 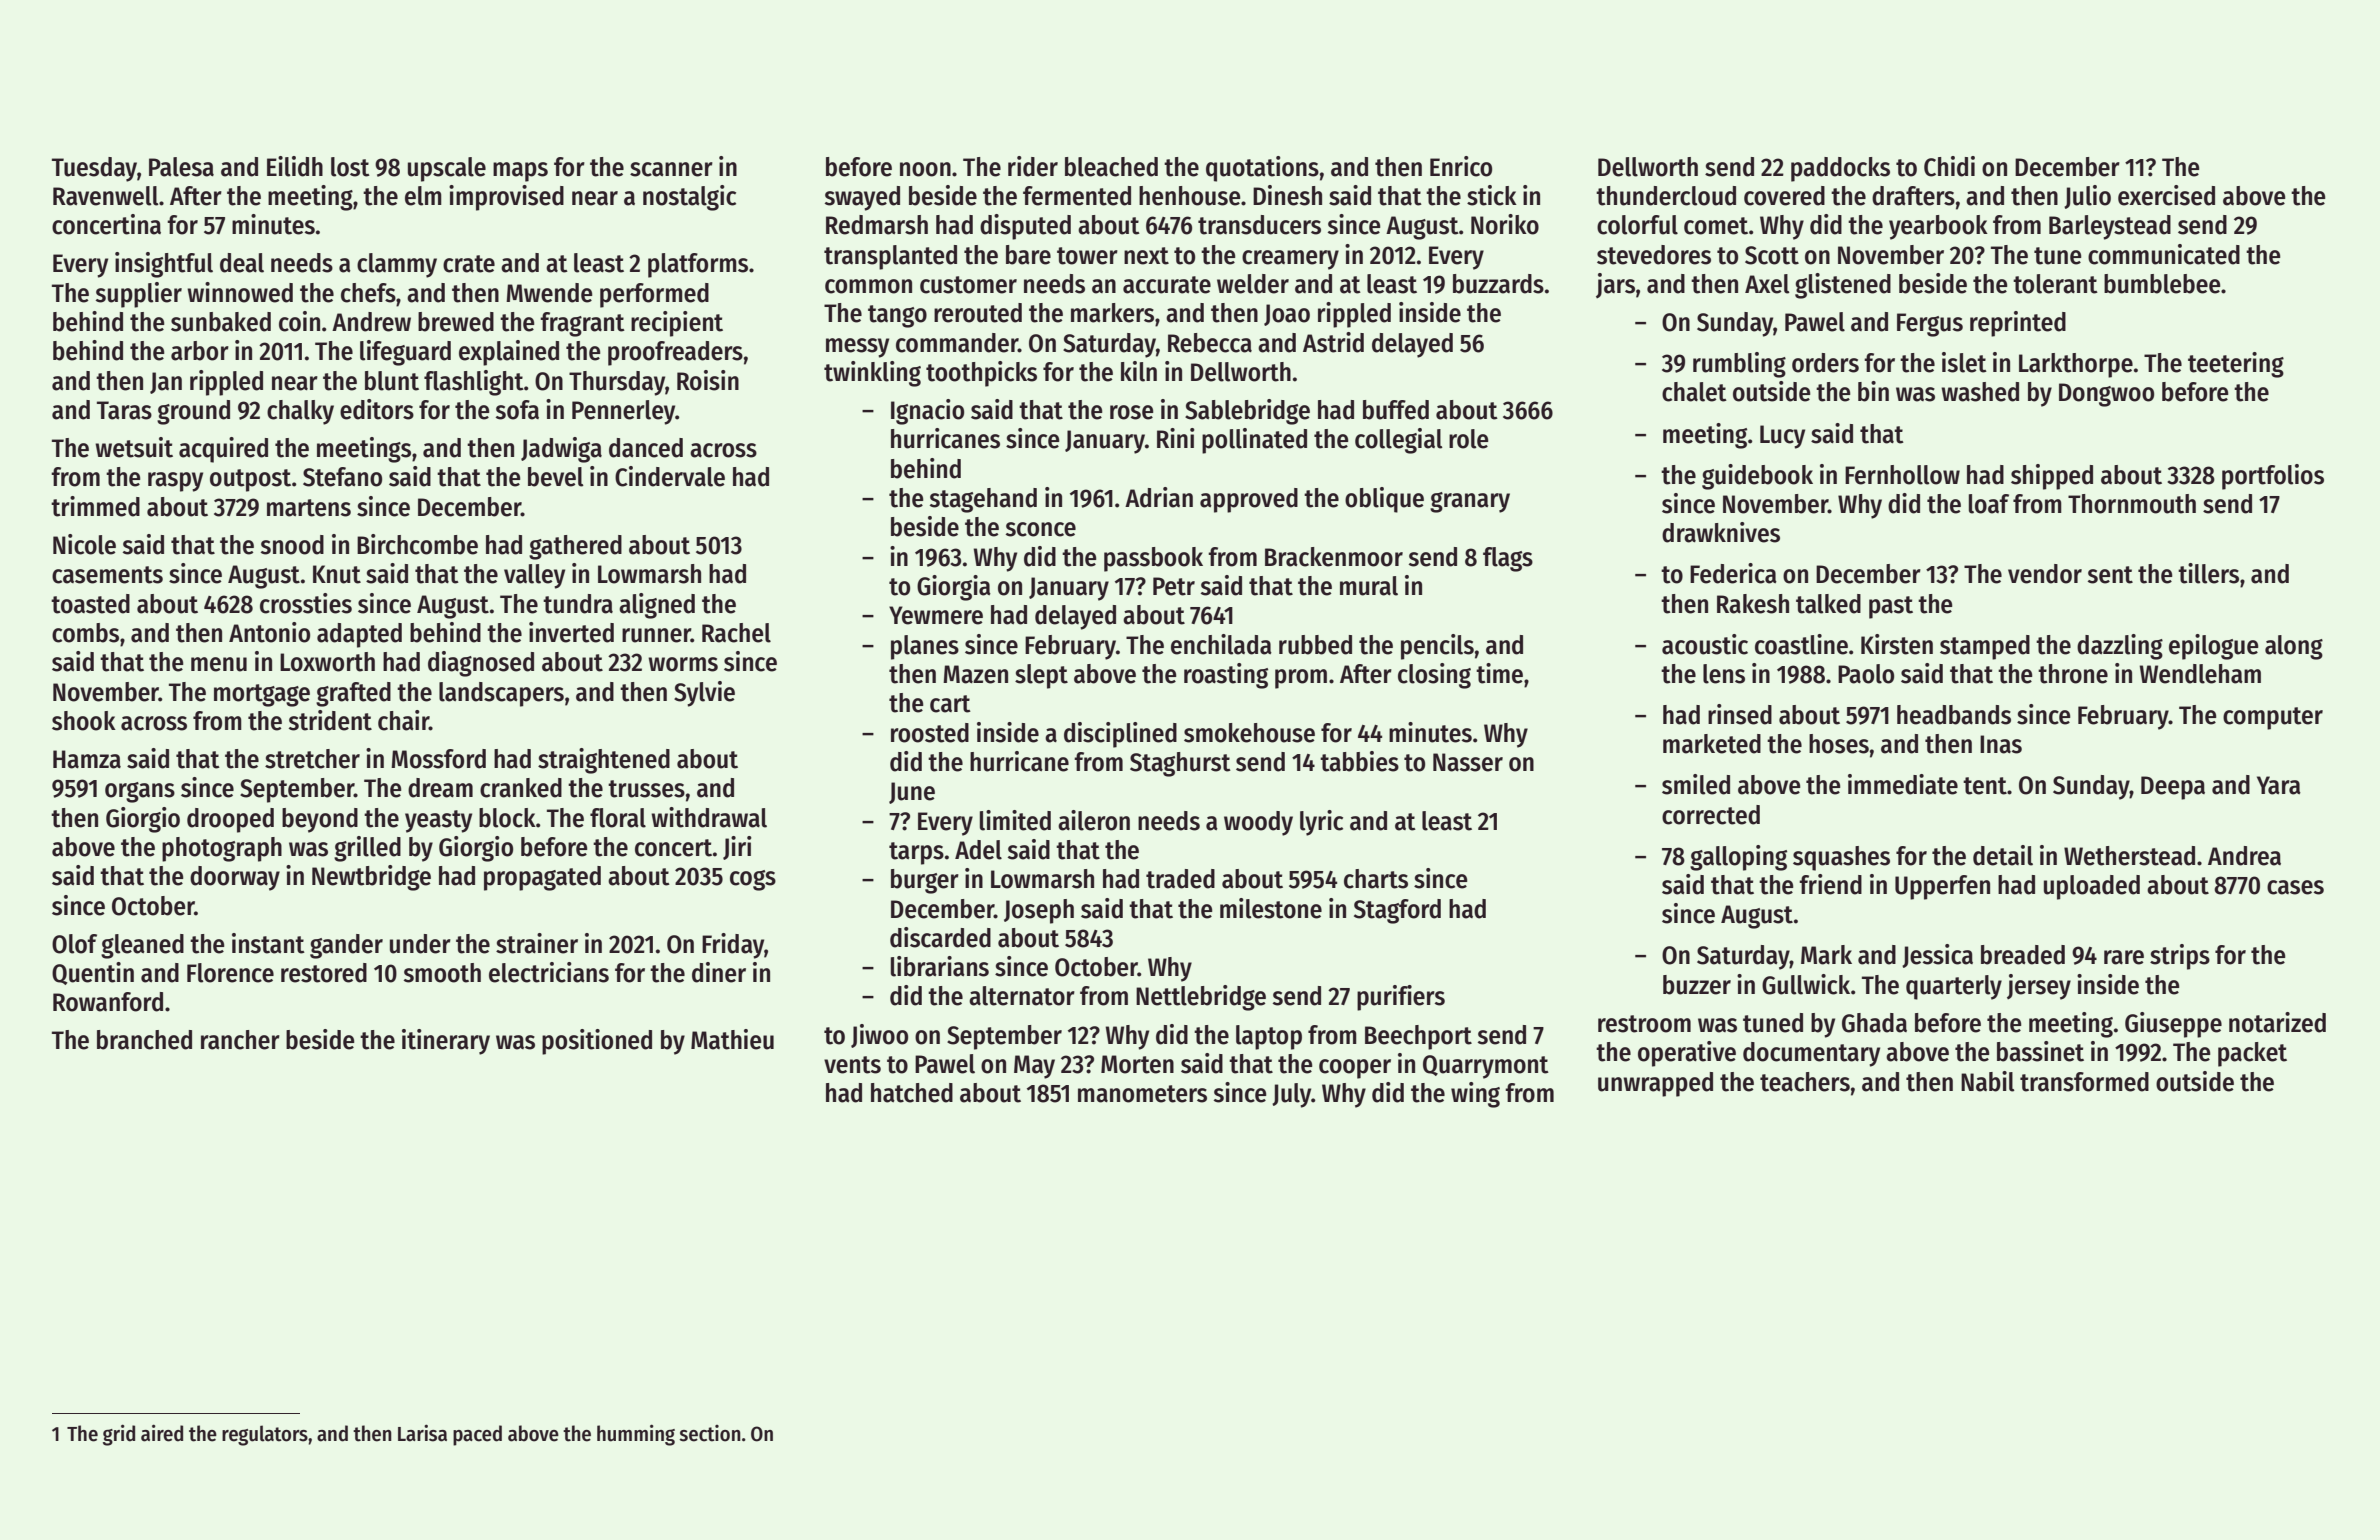 I want to click on uploaded, so click(x=2092, y=887).
